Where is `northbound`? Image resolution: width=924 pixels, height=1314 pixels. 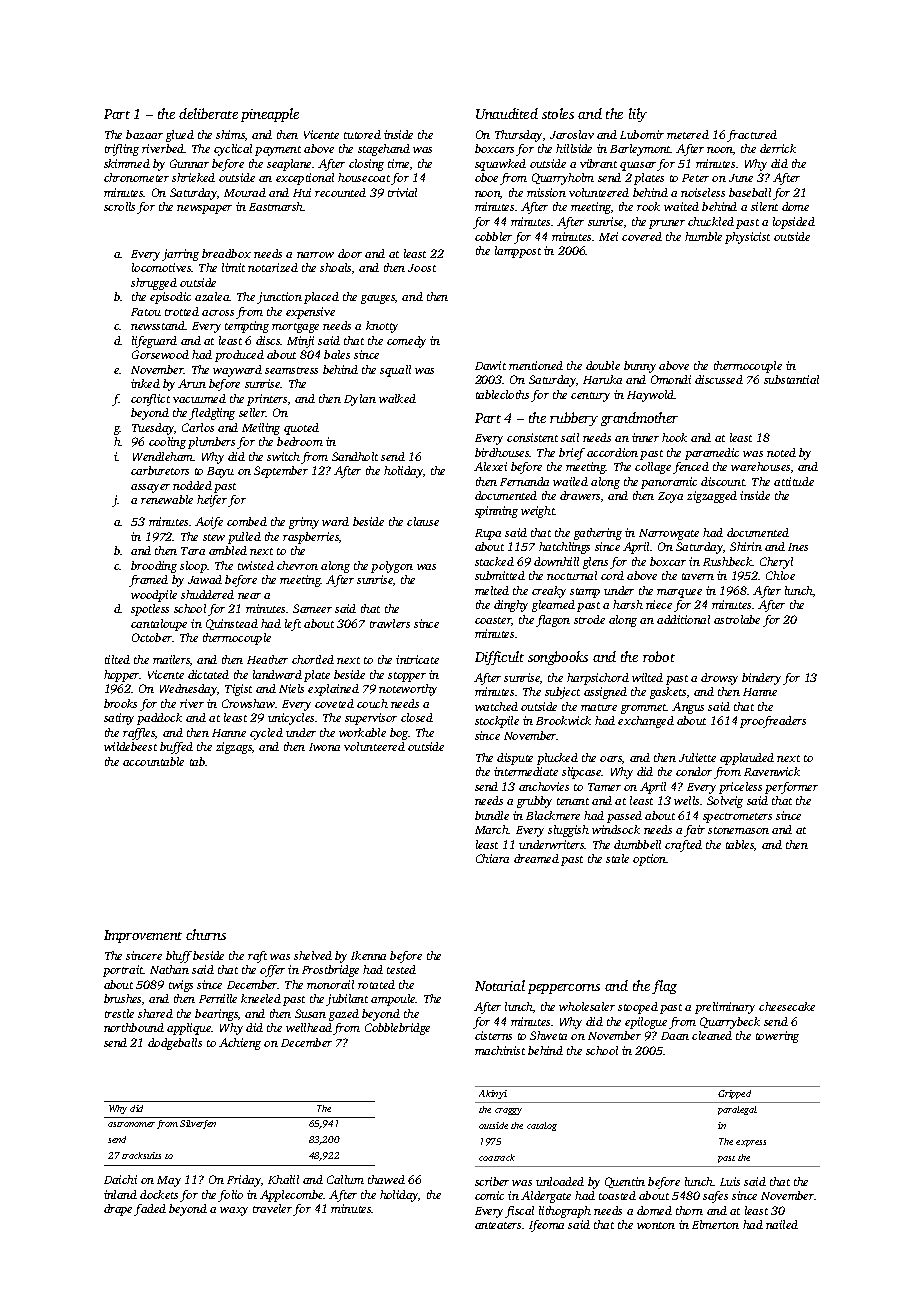
northbound is located at coordinates (134, 1027).
